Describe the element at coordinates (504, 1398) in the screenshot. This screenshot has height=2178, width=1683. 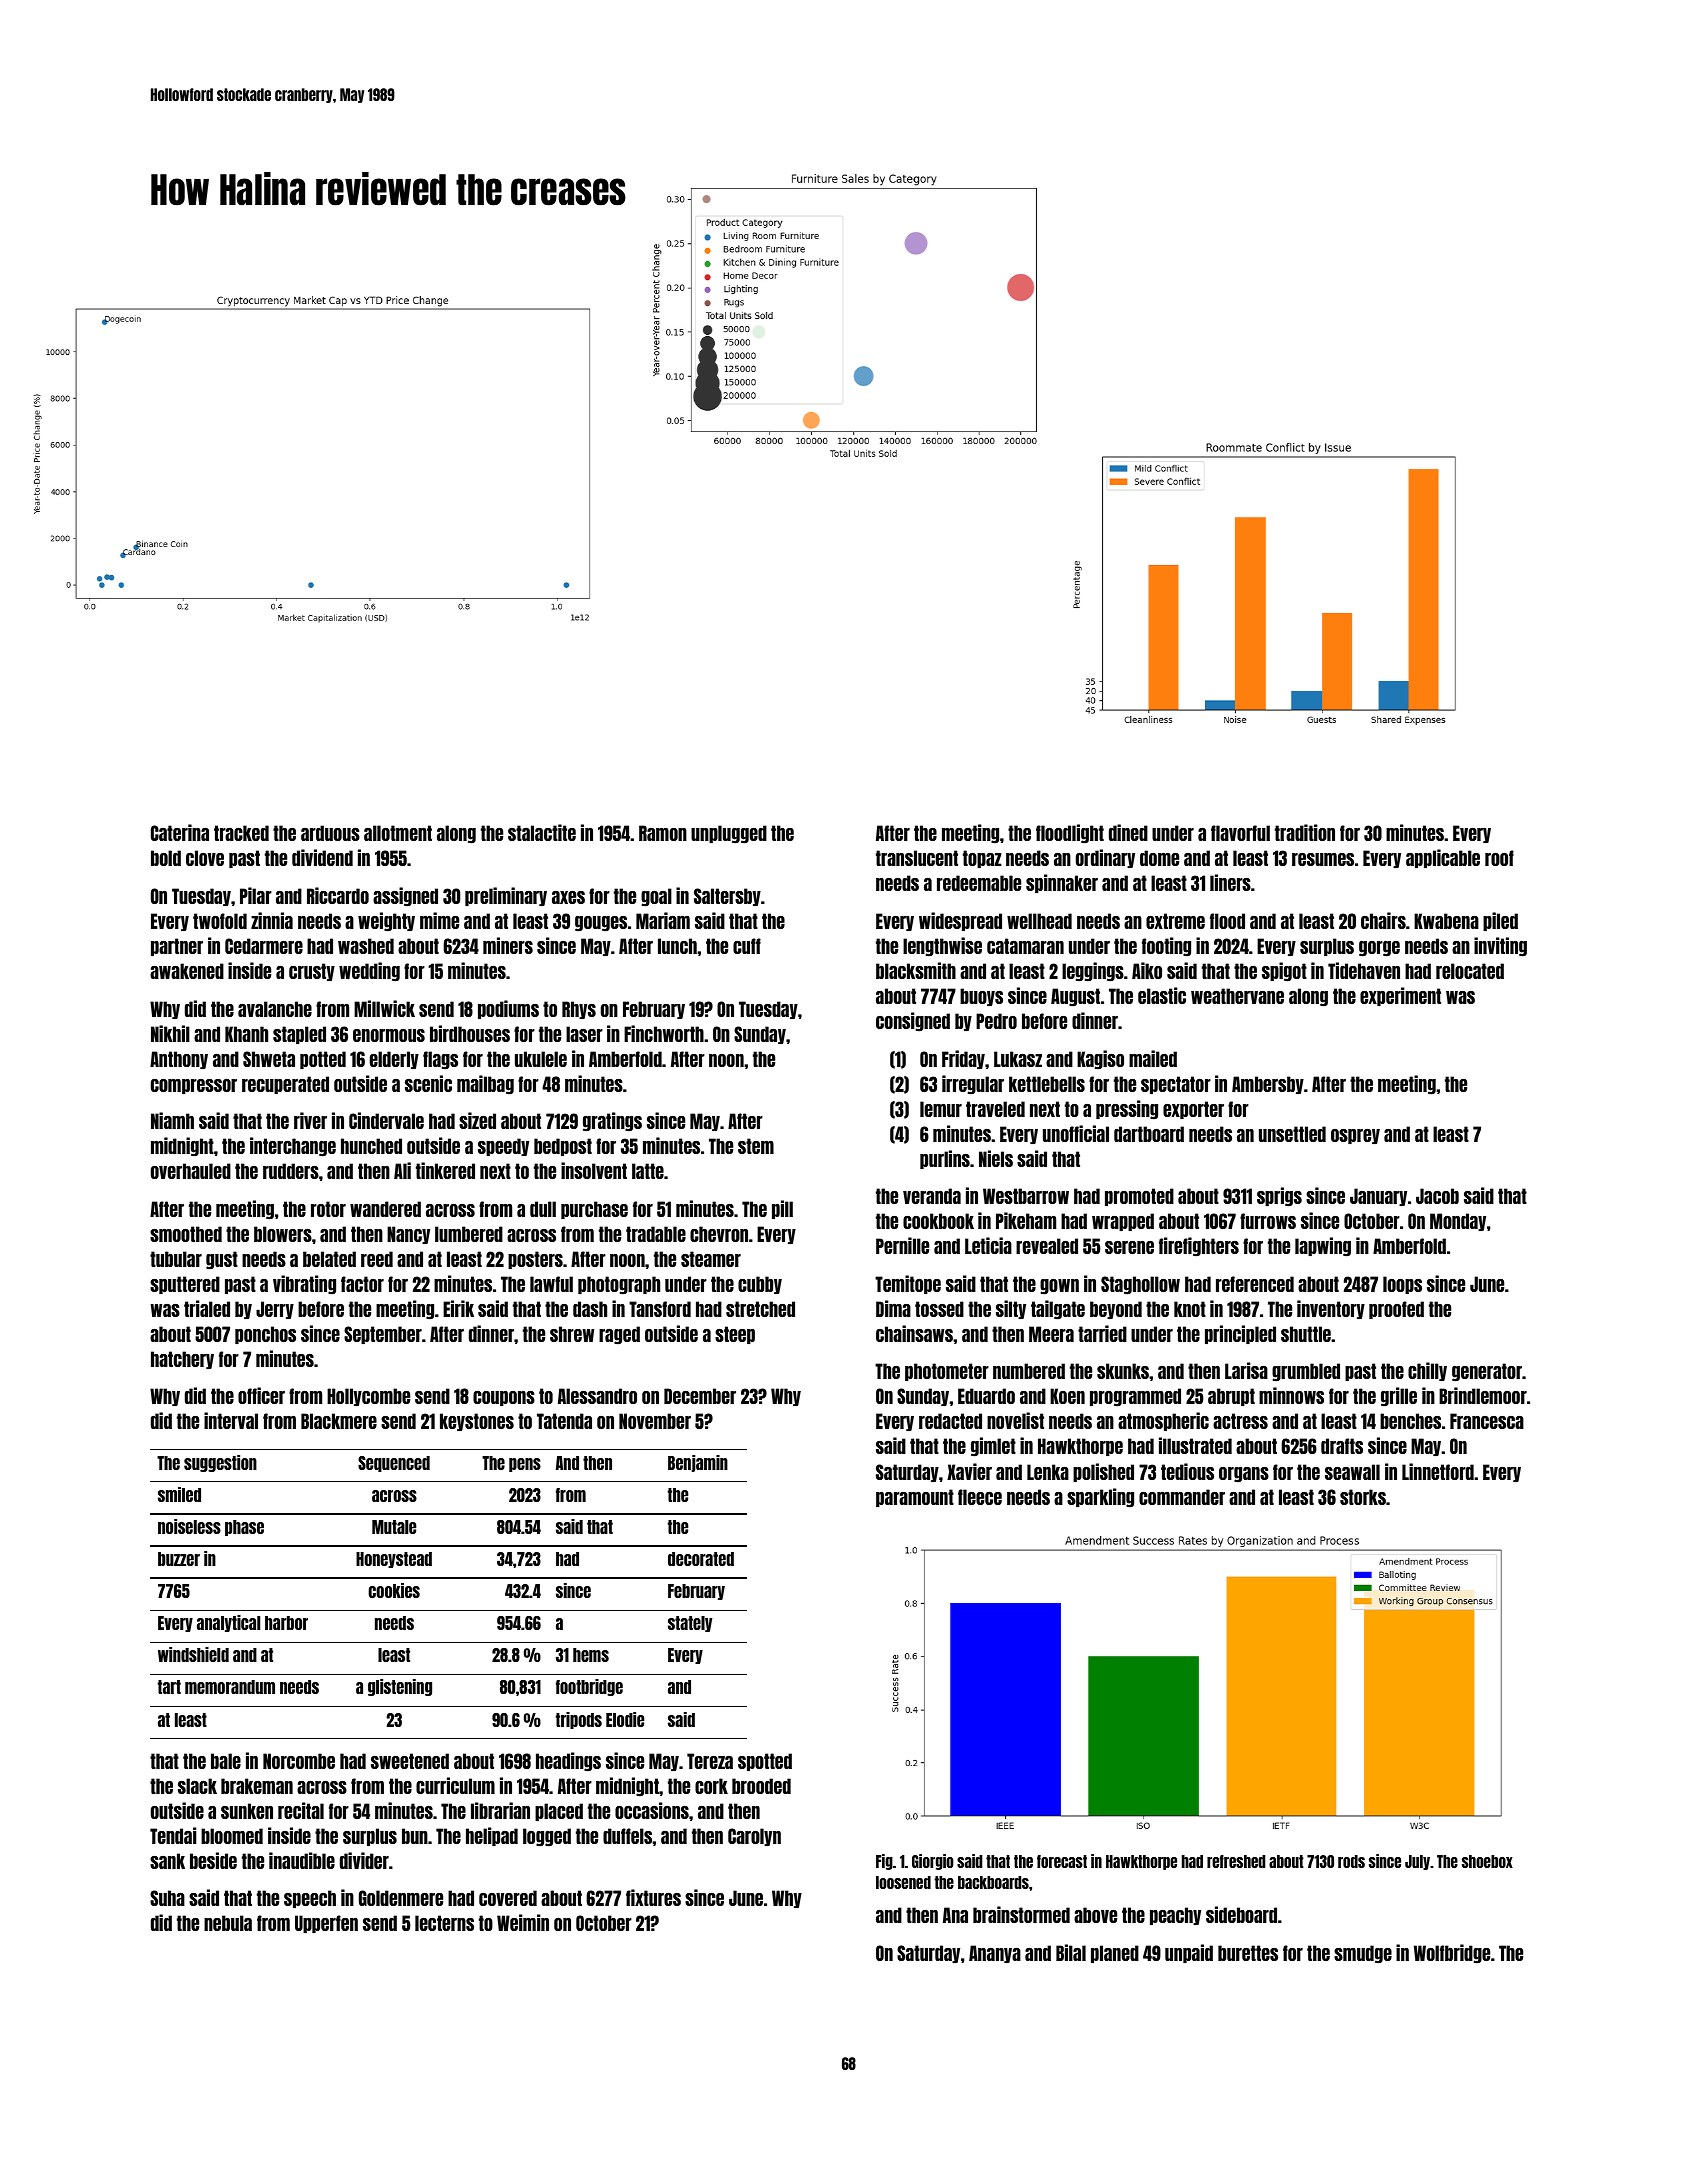
I see `coupons` at that location.
